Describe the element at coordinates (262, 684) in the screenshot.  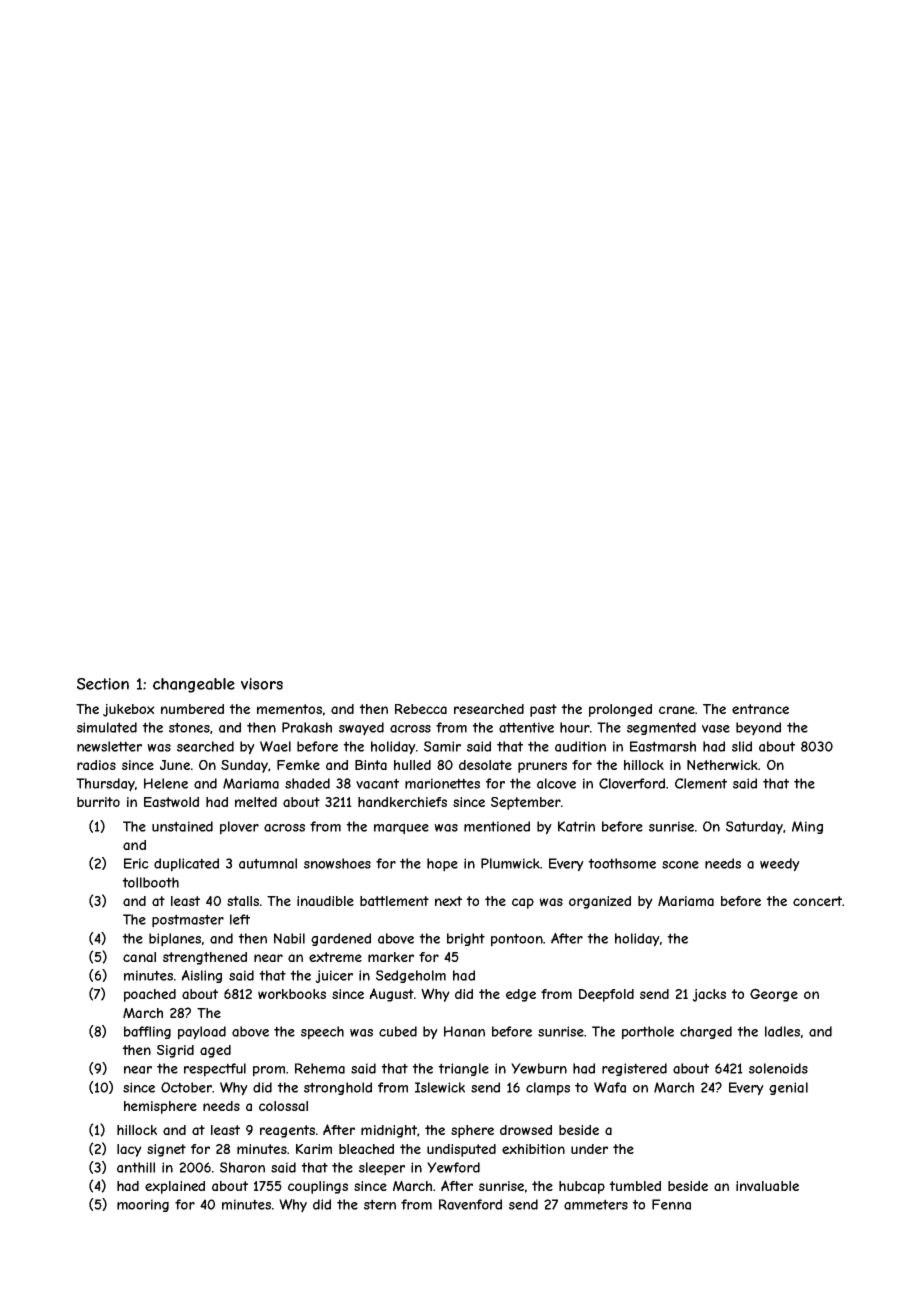
I see `visors` at that location.
